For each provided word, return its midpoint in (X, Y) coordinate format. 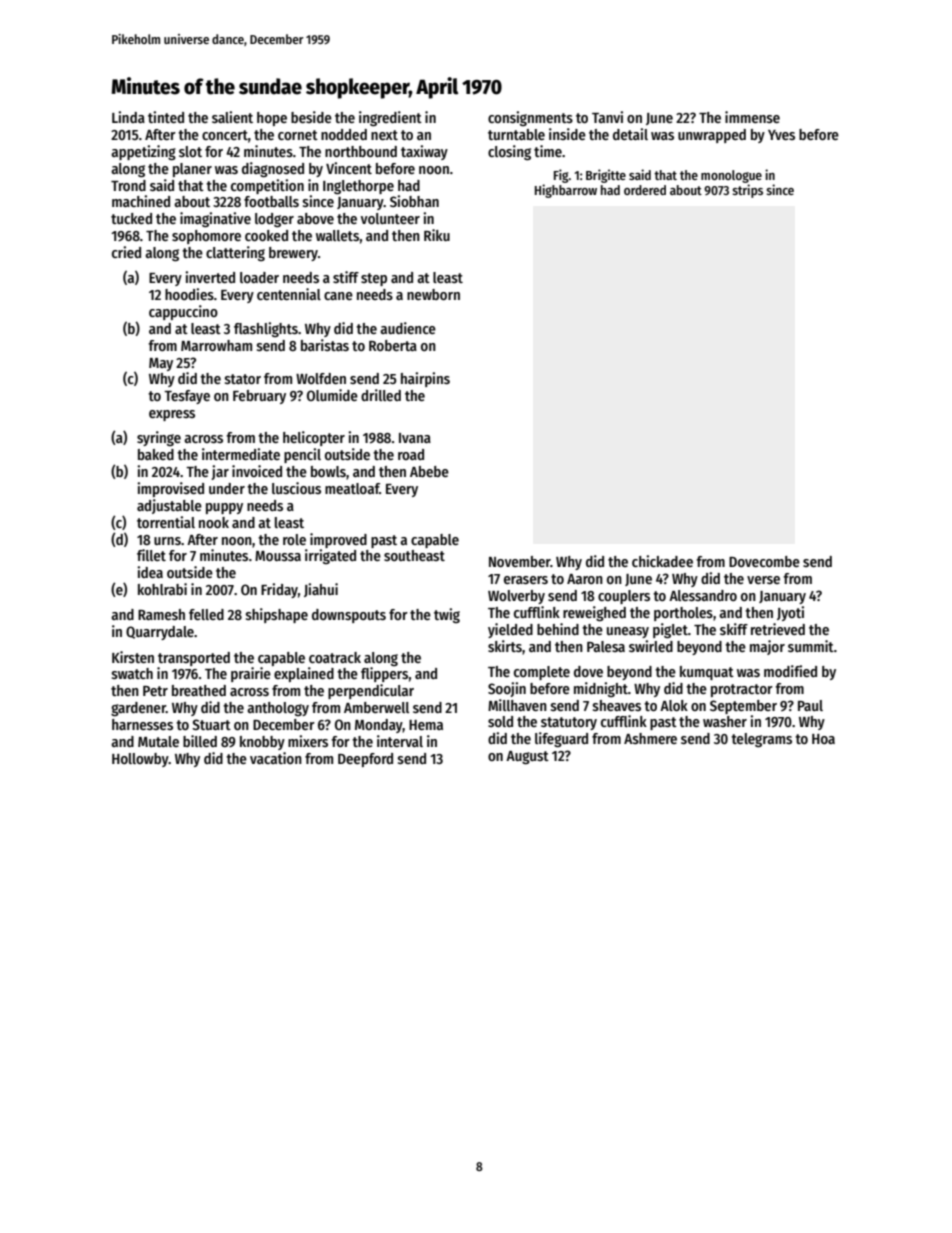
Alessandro (703, 595)
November (520, 561)
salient (232, 117)
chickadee (662, 561)
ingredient (390, 118)
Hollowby (140, 760)
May (161, 364)
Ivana (415, 438)
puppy (224, 508)
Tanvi (607, 117)
